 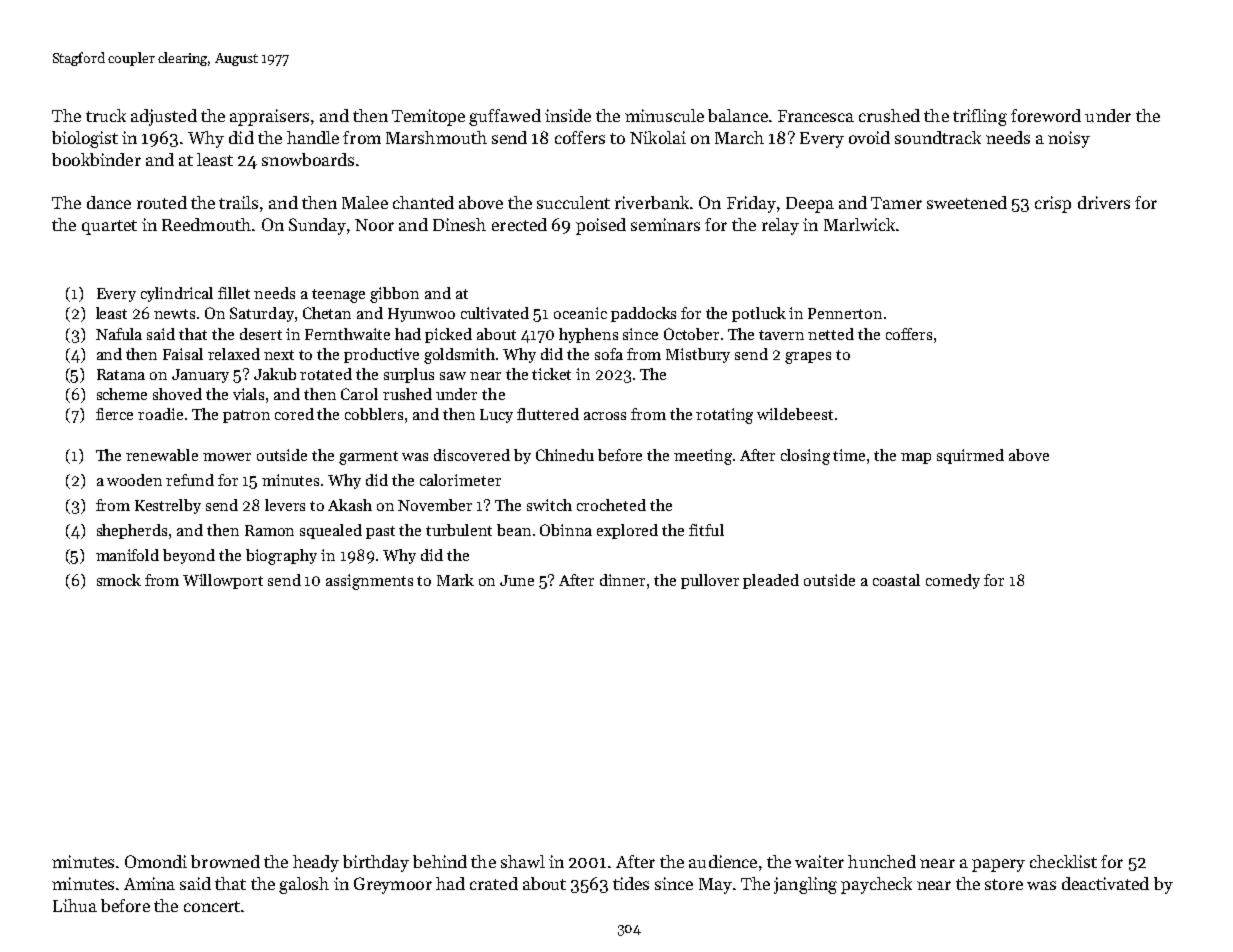 I want to click on drivers, so click(x=1104, y=202).
